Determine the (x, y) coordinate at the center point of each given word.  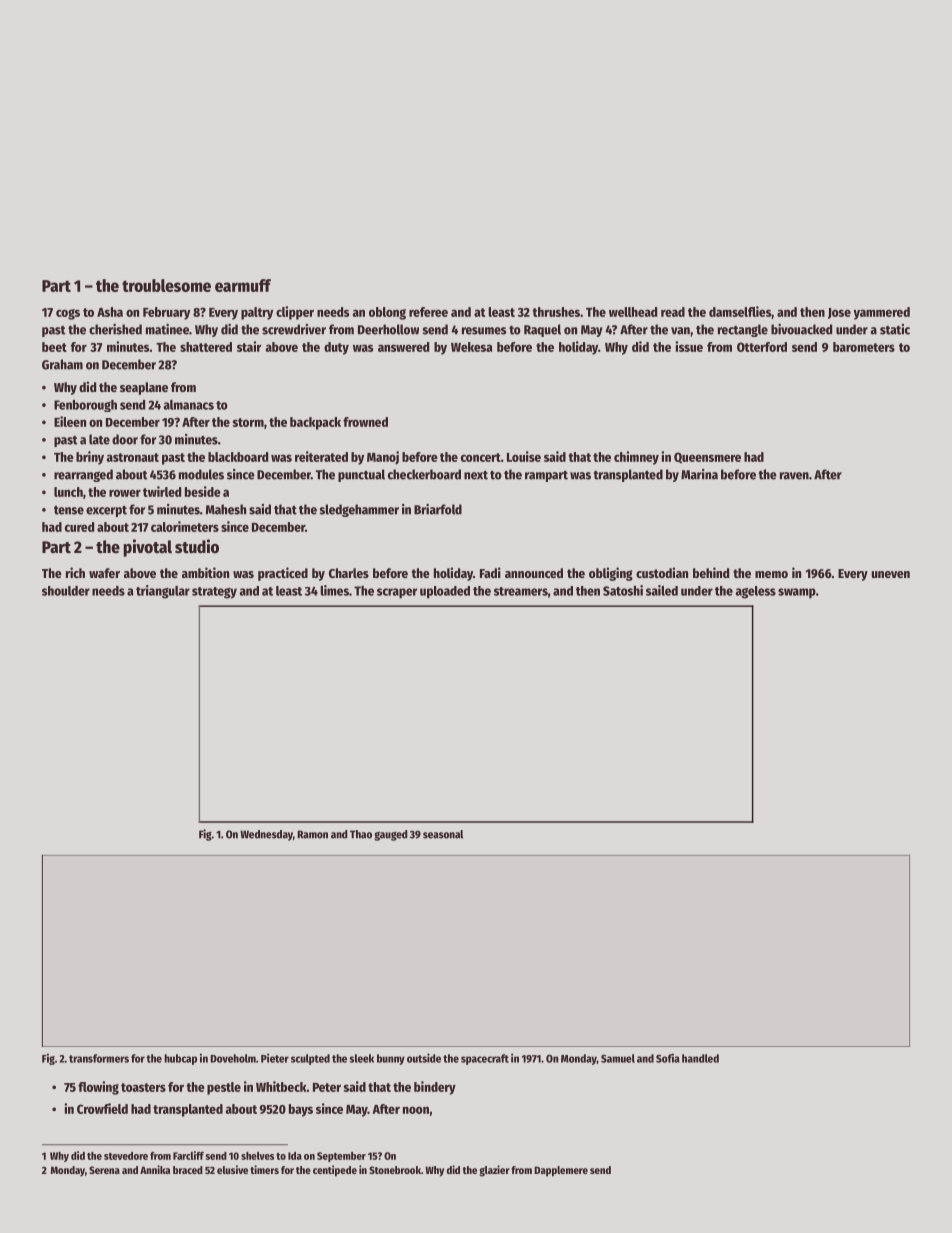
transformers (99, 1058)
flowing (98, 1088)
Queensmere (707, 458)
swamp (797, 593)
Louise (524, 456)
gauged (390, 835)
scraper (397, 593)
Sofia (668, 1058)
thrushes (556, 312)
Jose (839, 313)
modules (201, 474)
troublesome (166, 285)
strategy (214, 593)
